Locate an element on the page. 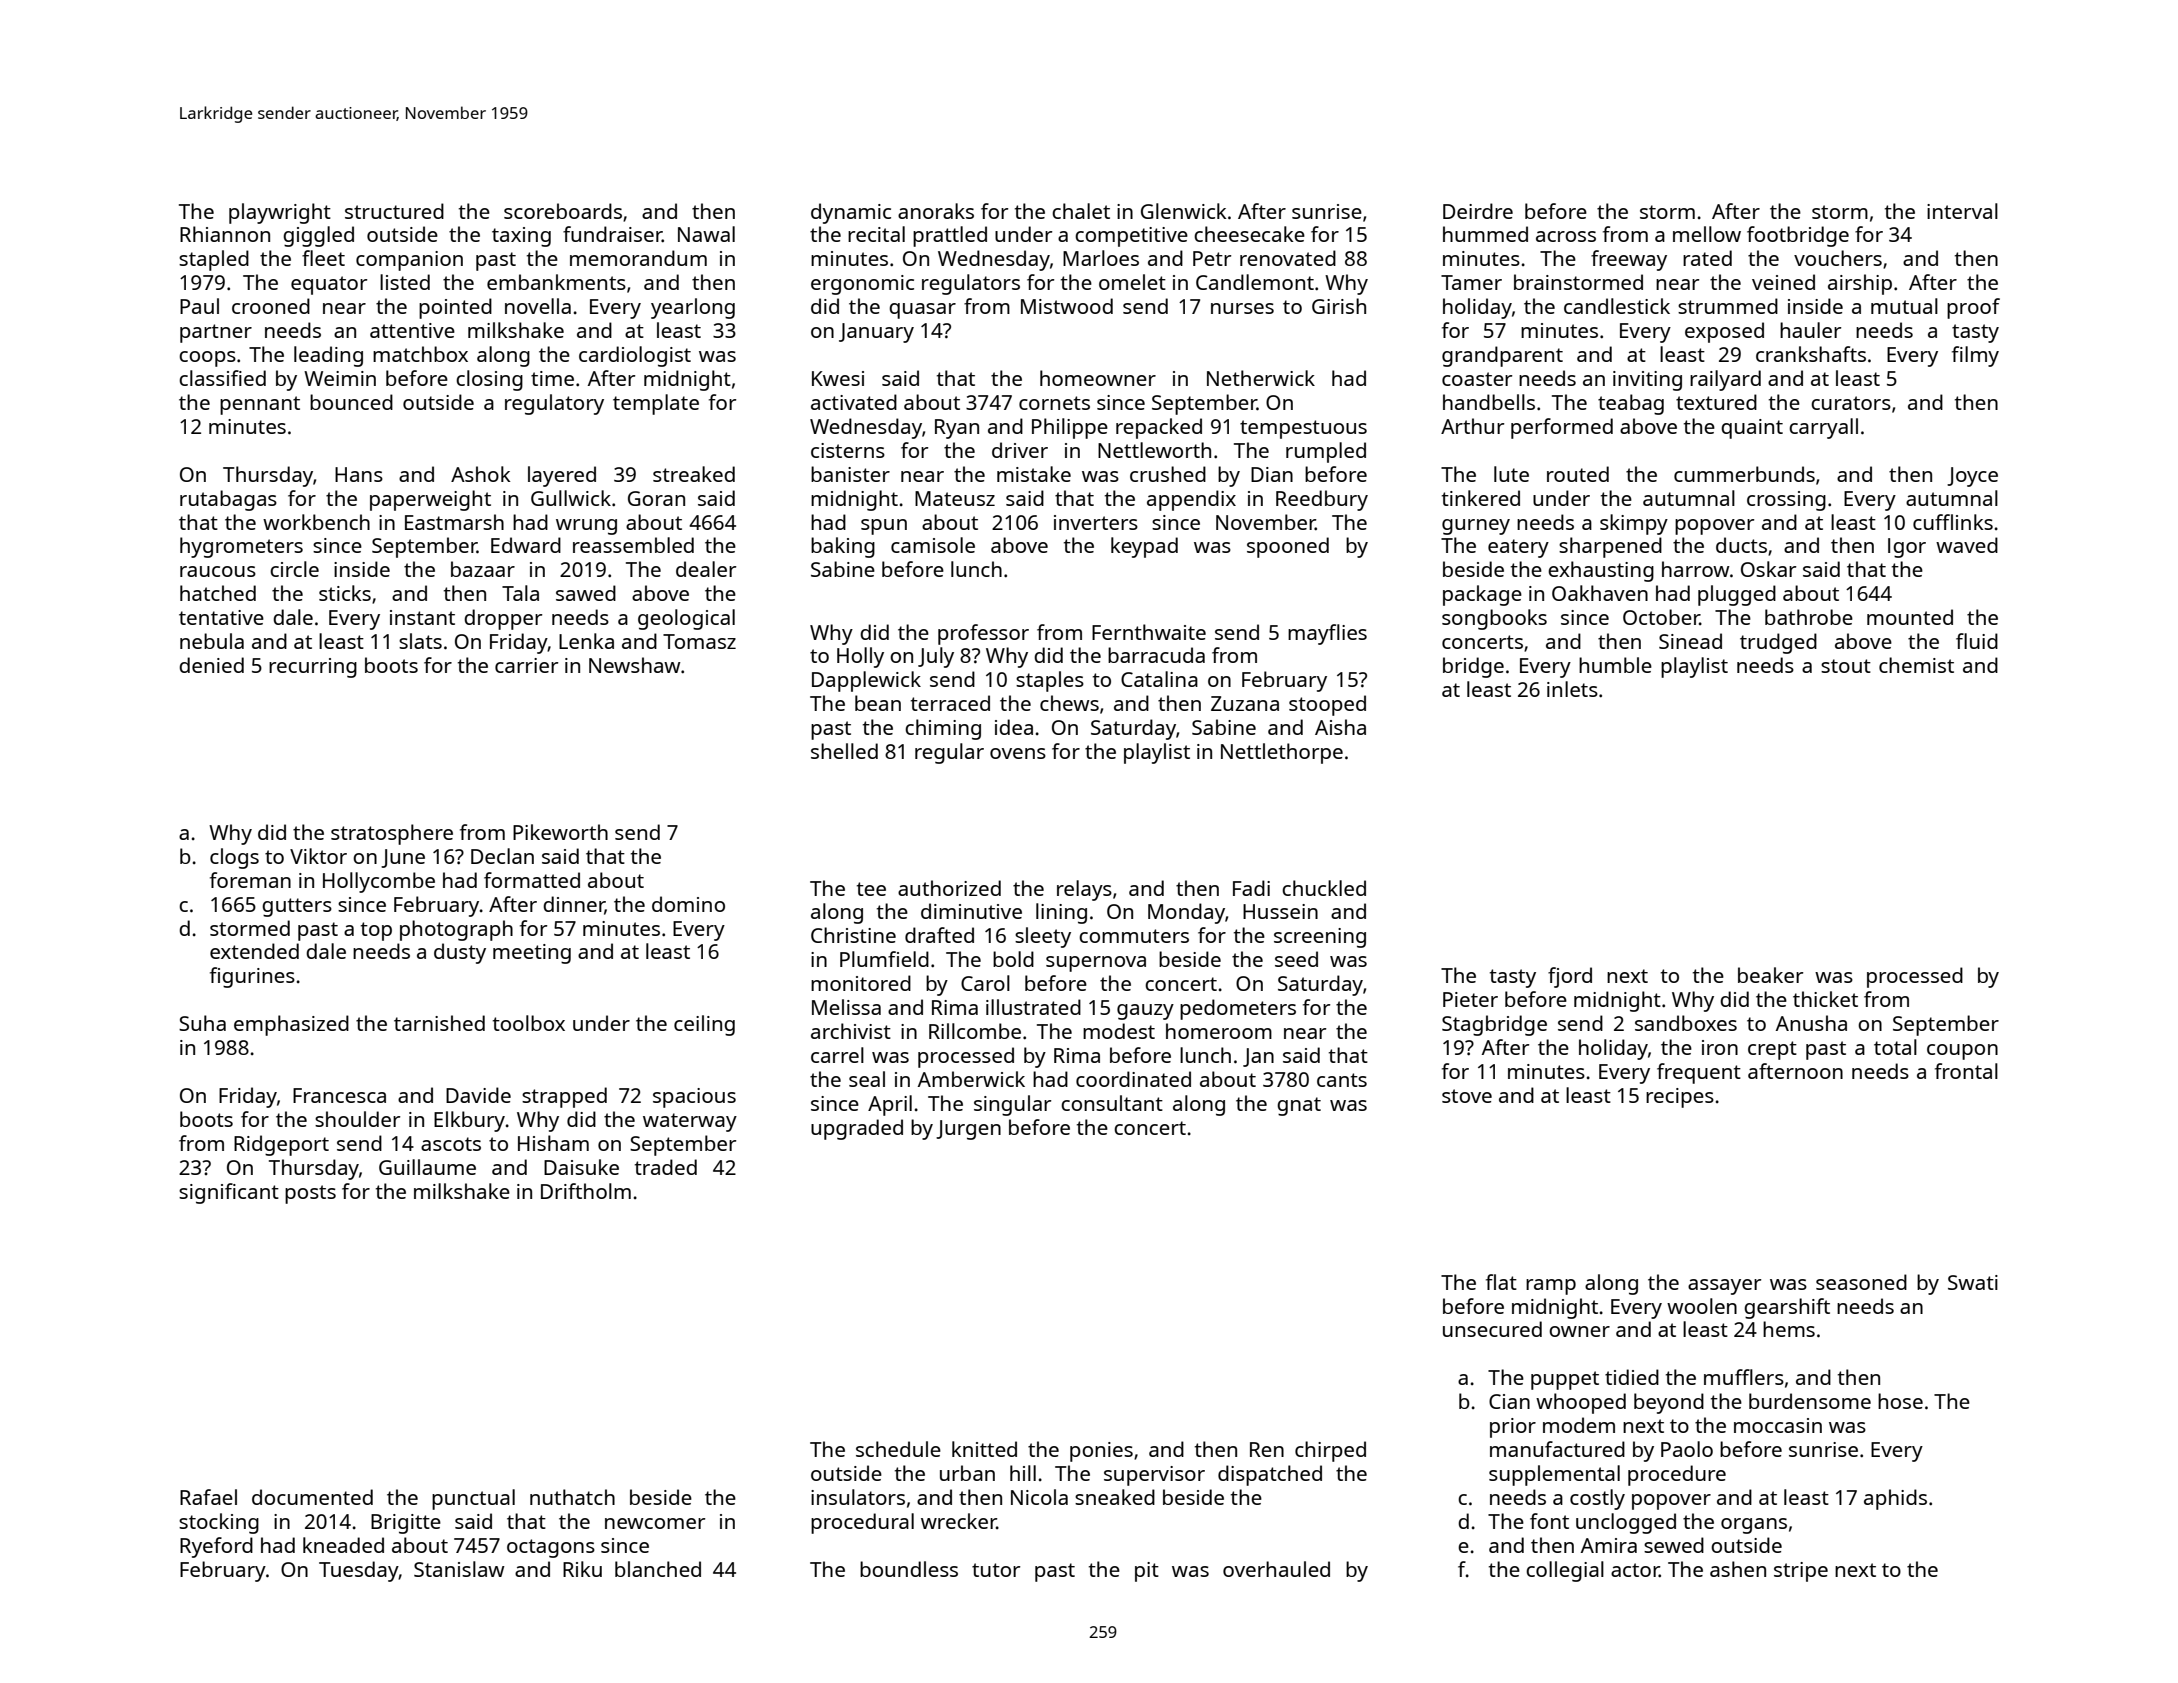 The width and height of the page is (2178, 1683). cornets is located at coordinates (1054, 403).
